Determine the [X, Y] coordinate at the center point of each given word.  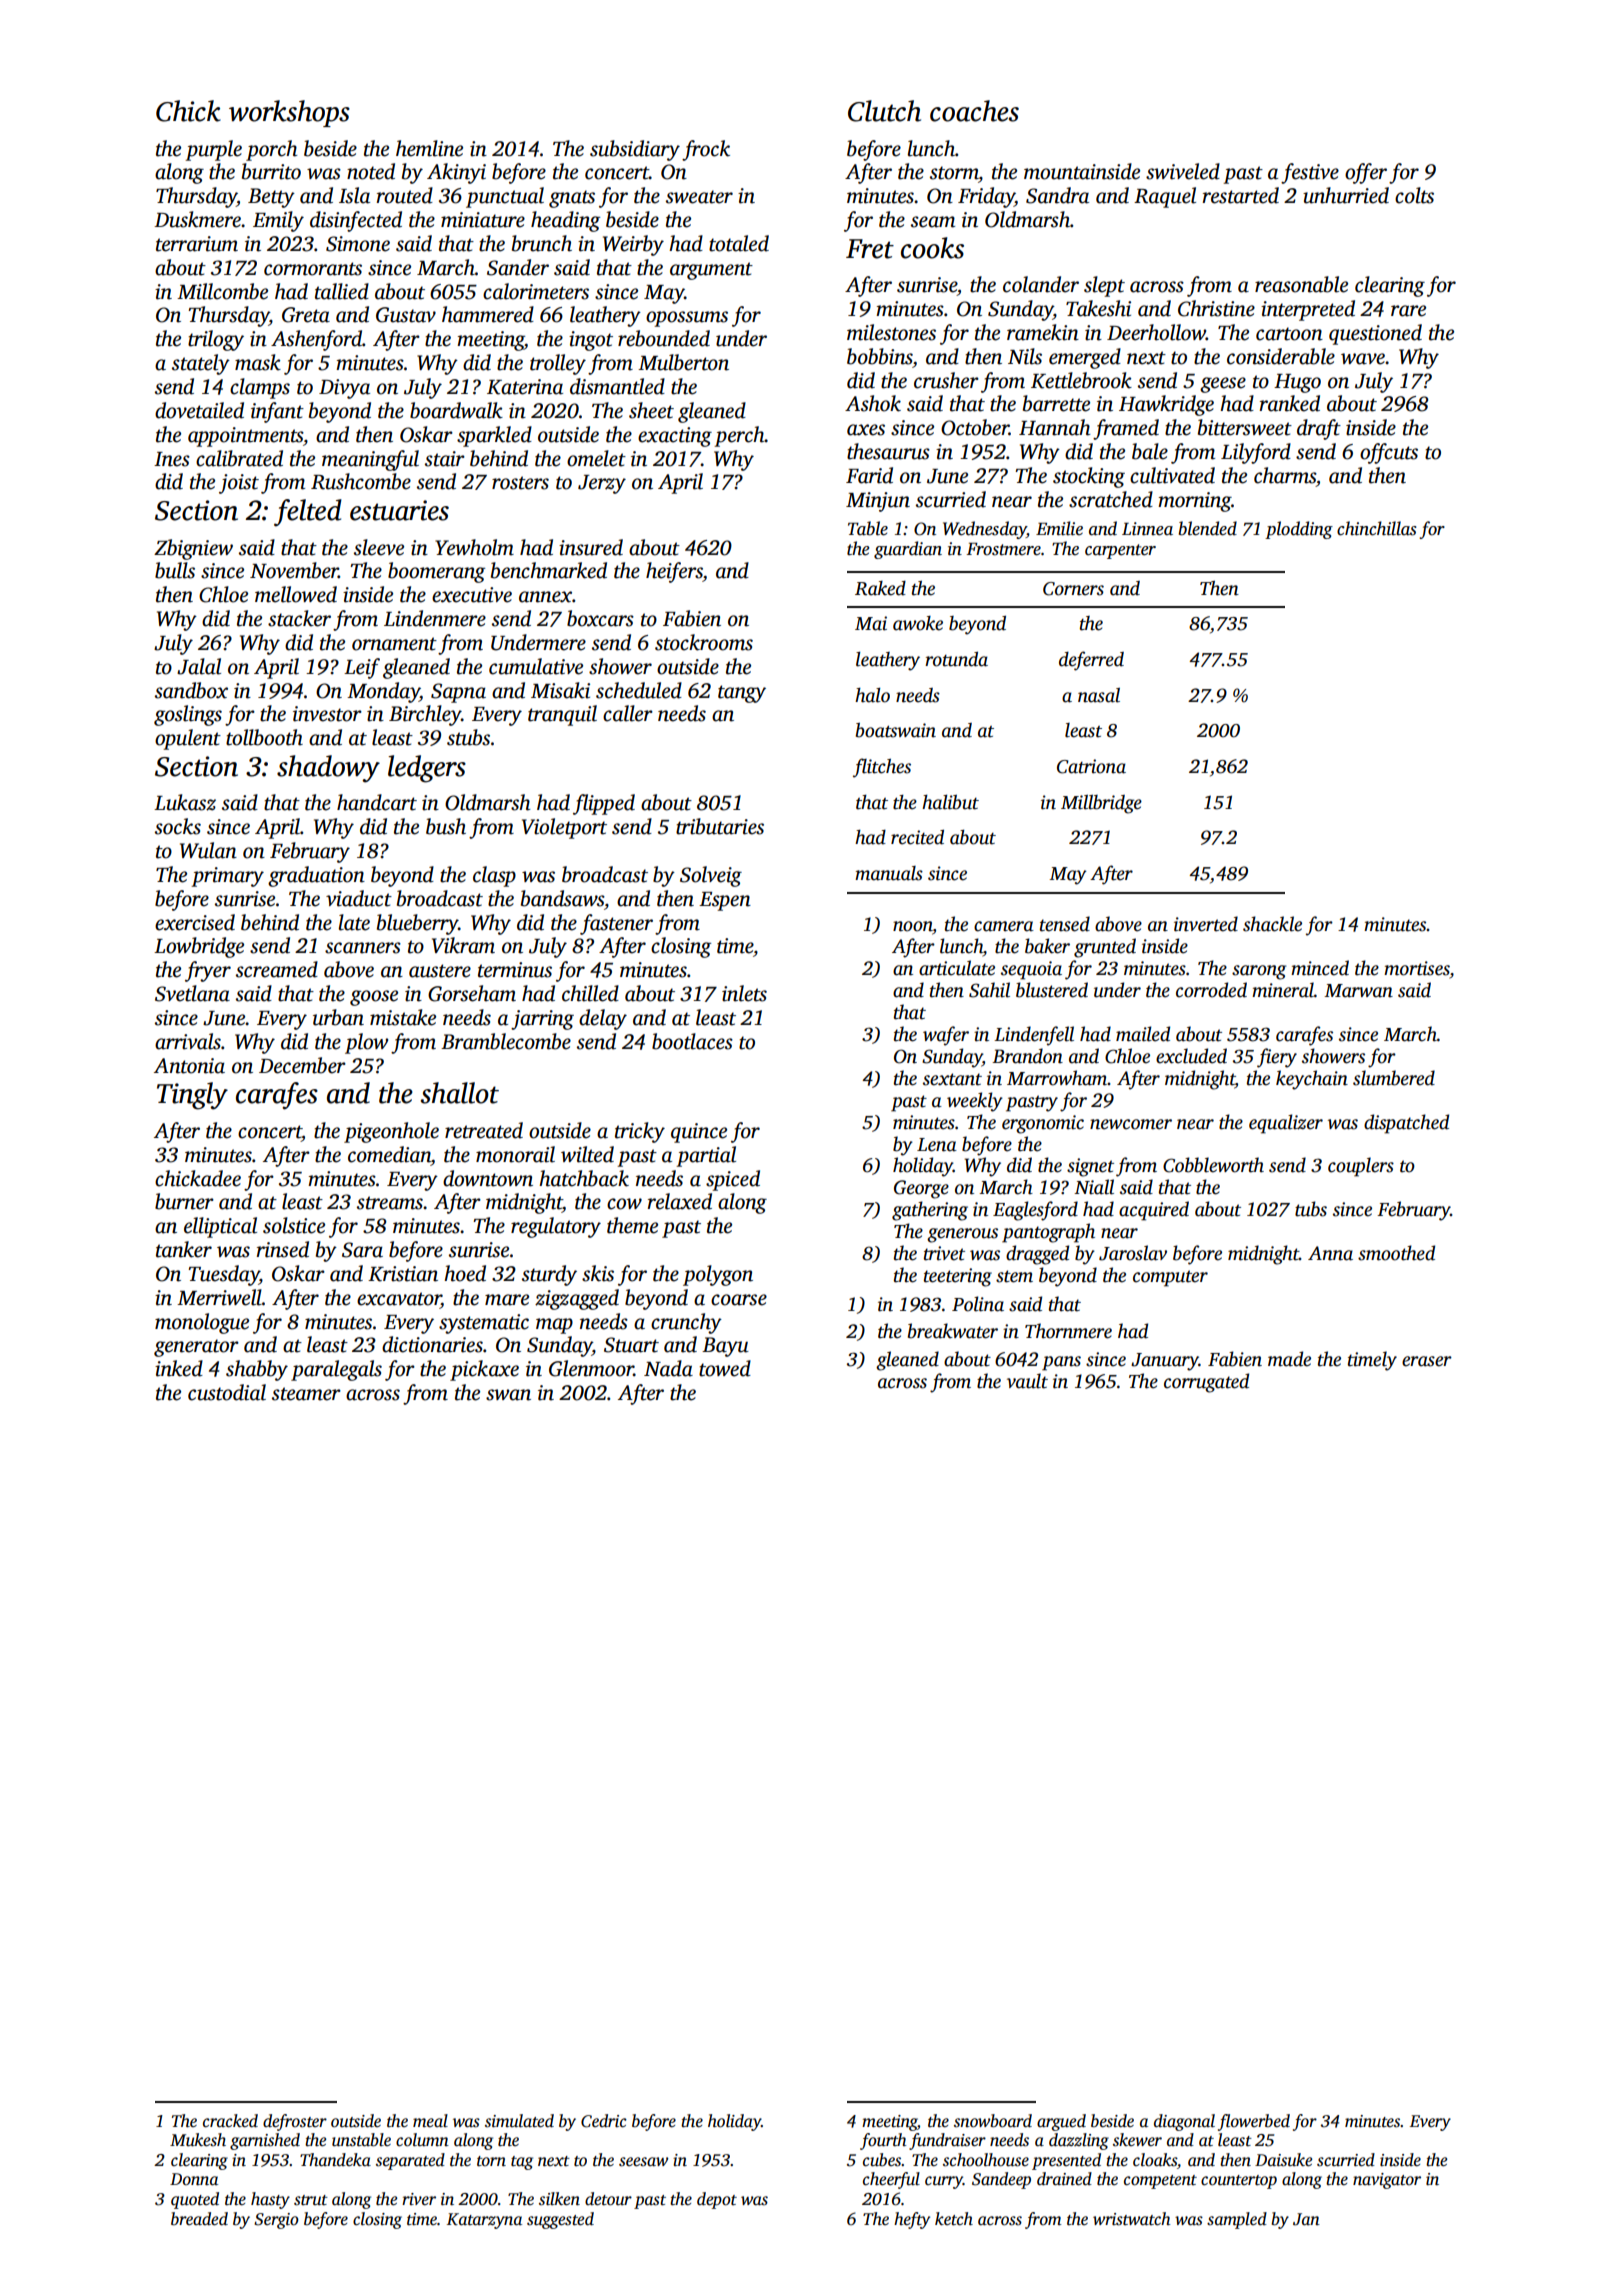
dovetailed [199, 410]
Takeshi [1098, 308]
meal [430, 2121]
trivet [944, 1253]
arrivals [188, 1041]
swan [508, 1395]
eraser [1427, 1361]
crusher [946, 380]
